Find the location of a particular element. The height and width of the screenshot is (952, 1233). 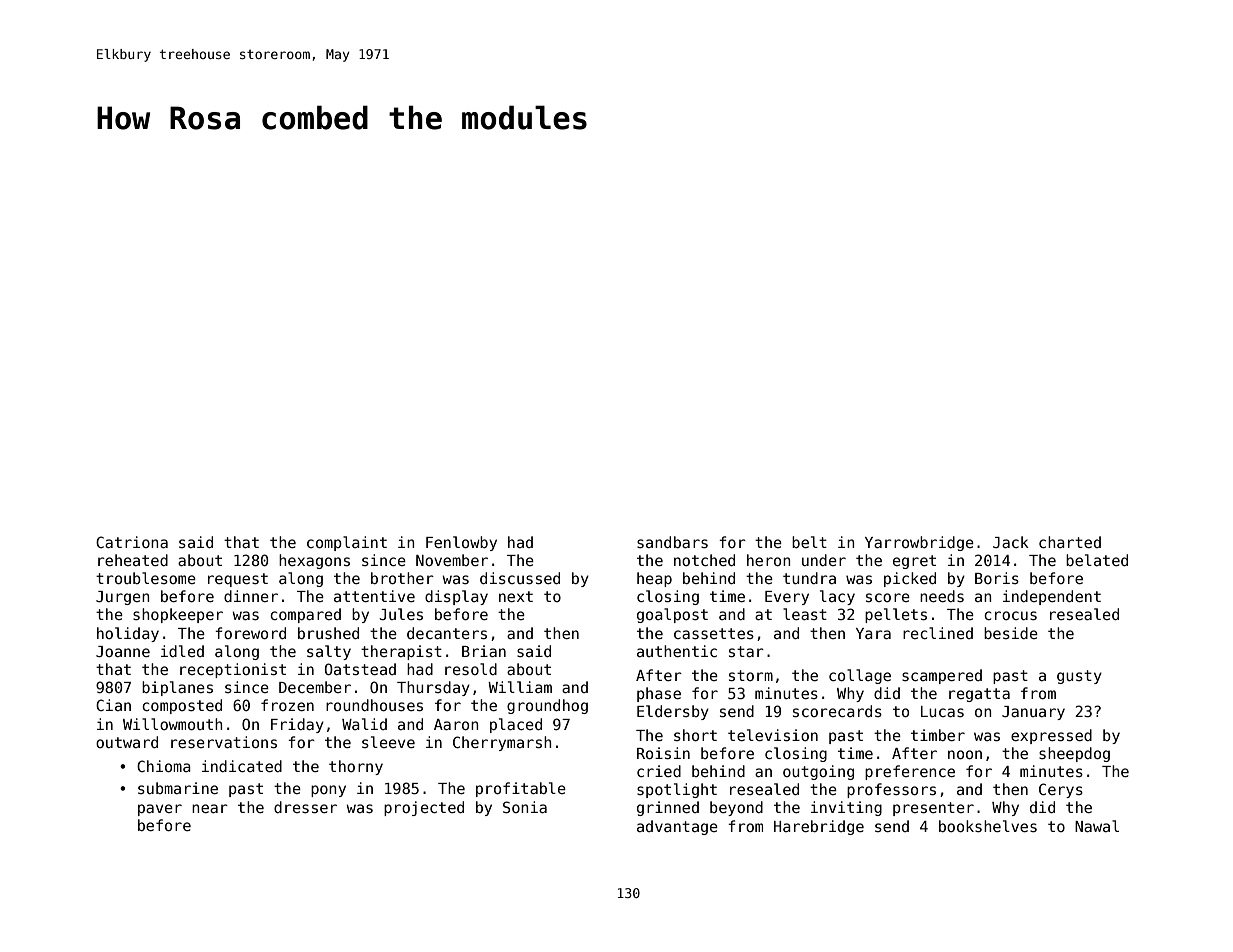

regatta is located at coordinates (979, 695).
